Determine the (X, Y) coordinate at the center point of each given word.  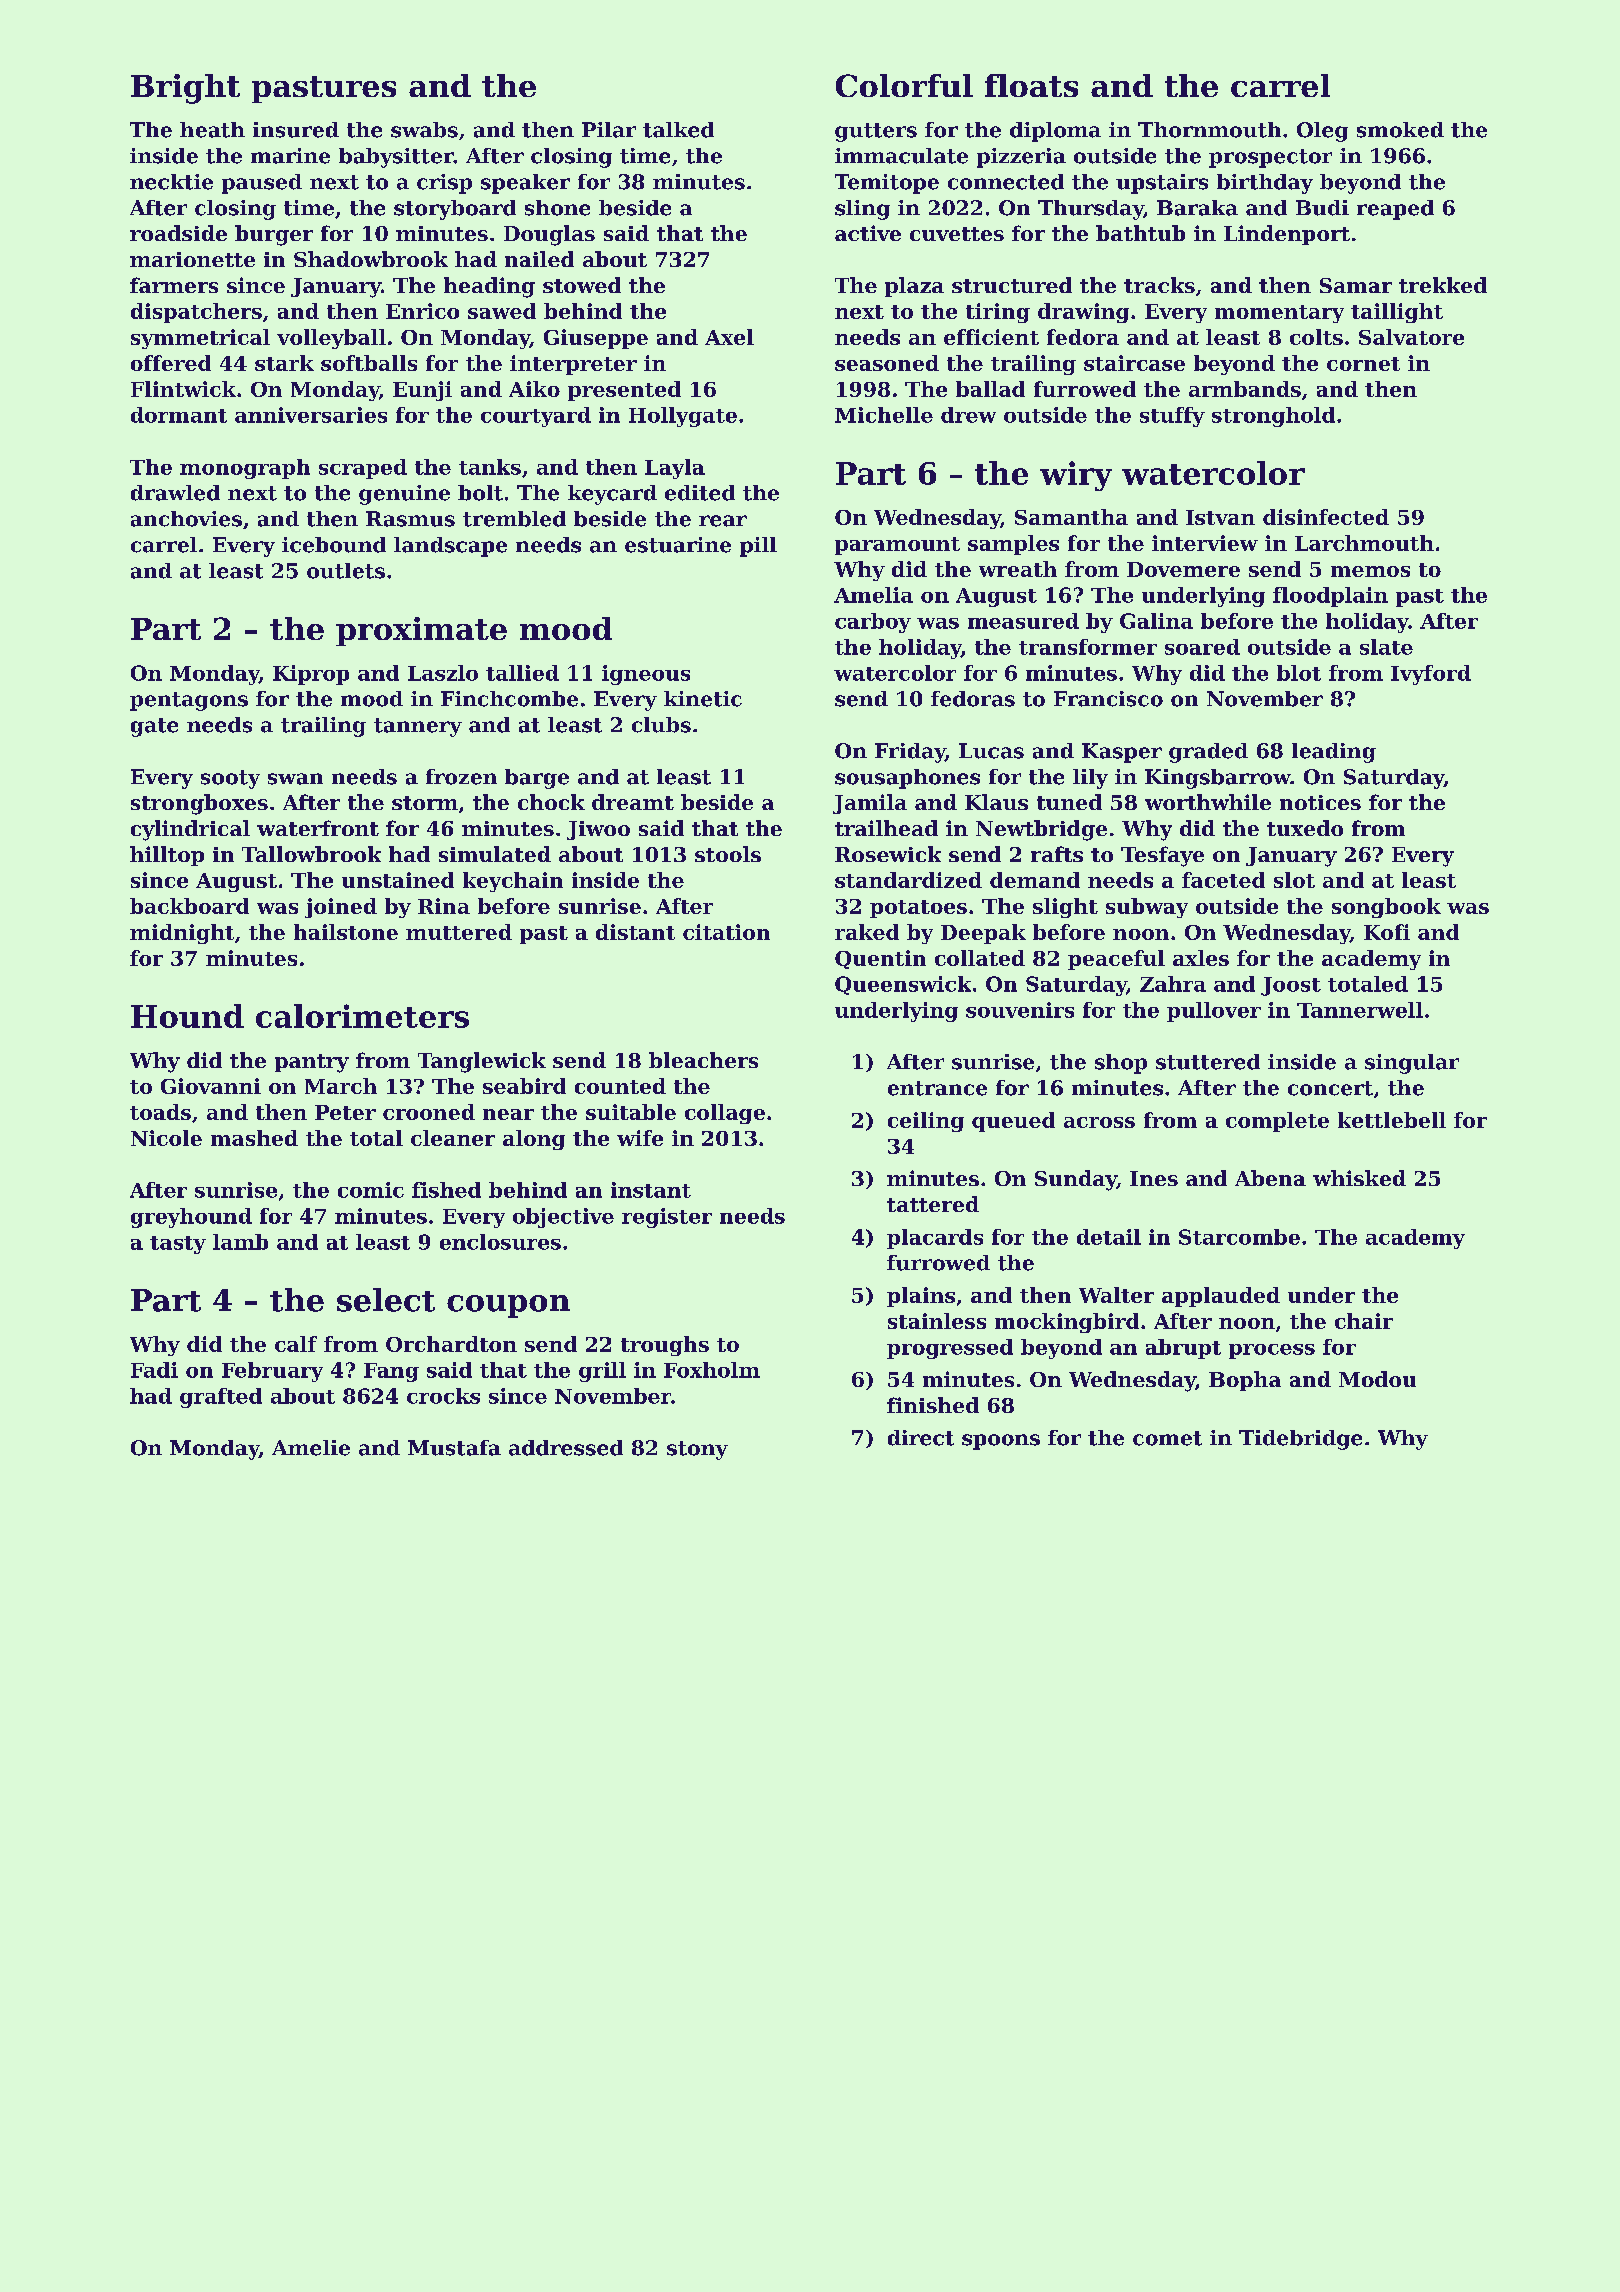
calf (296, 1344)
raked (867, 932)
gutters (876, 132)
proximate (421, 631)
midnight (182, 934)
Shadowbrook (371, 259)
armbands (1245, 389)
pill (758, 547)
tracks (1159, 285)
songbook (1386, 908)
